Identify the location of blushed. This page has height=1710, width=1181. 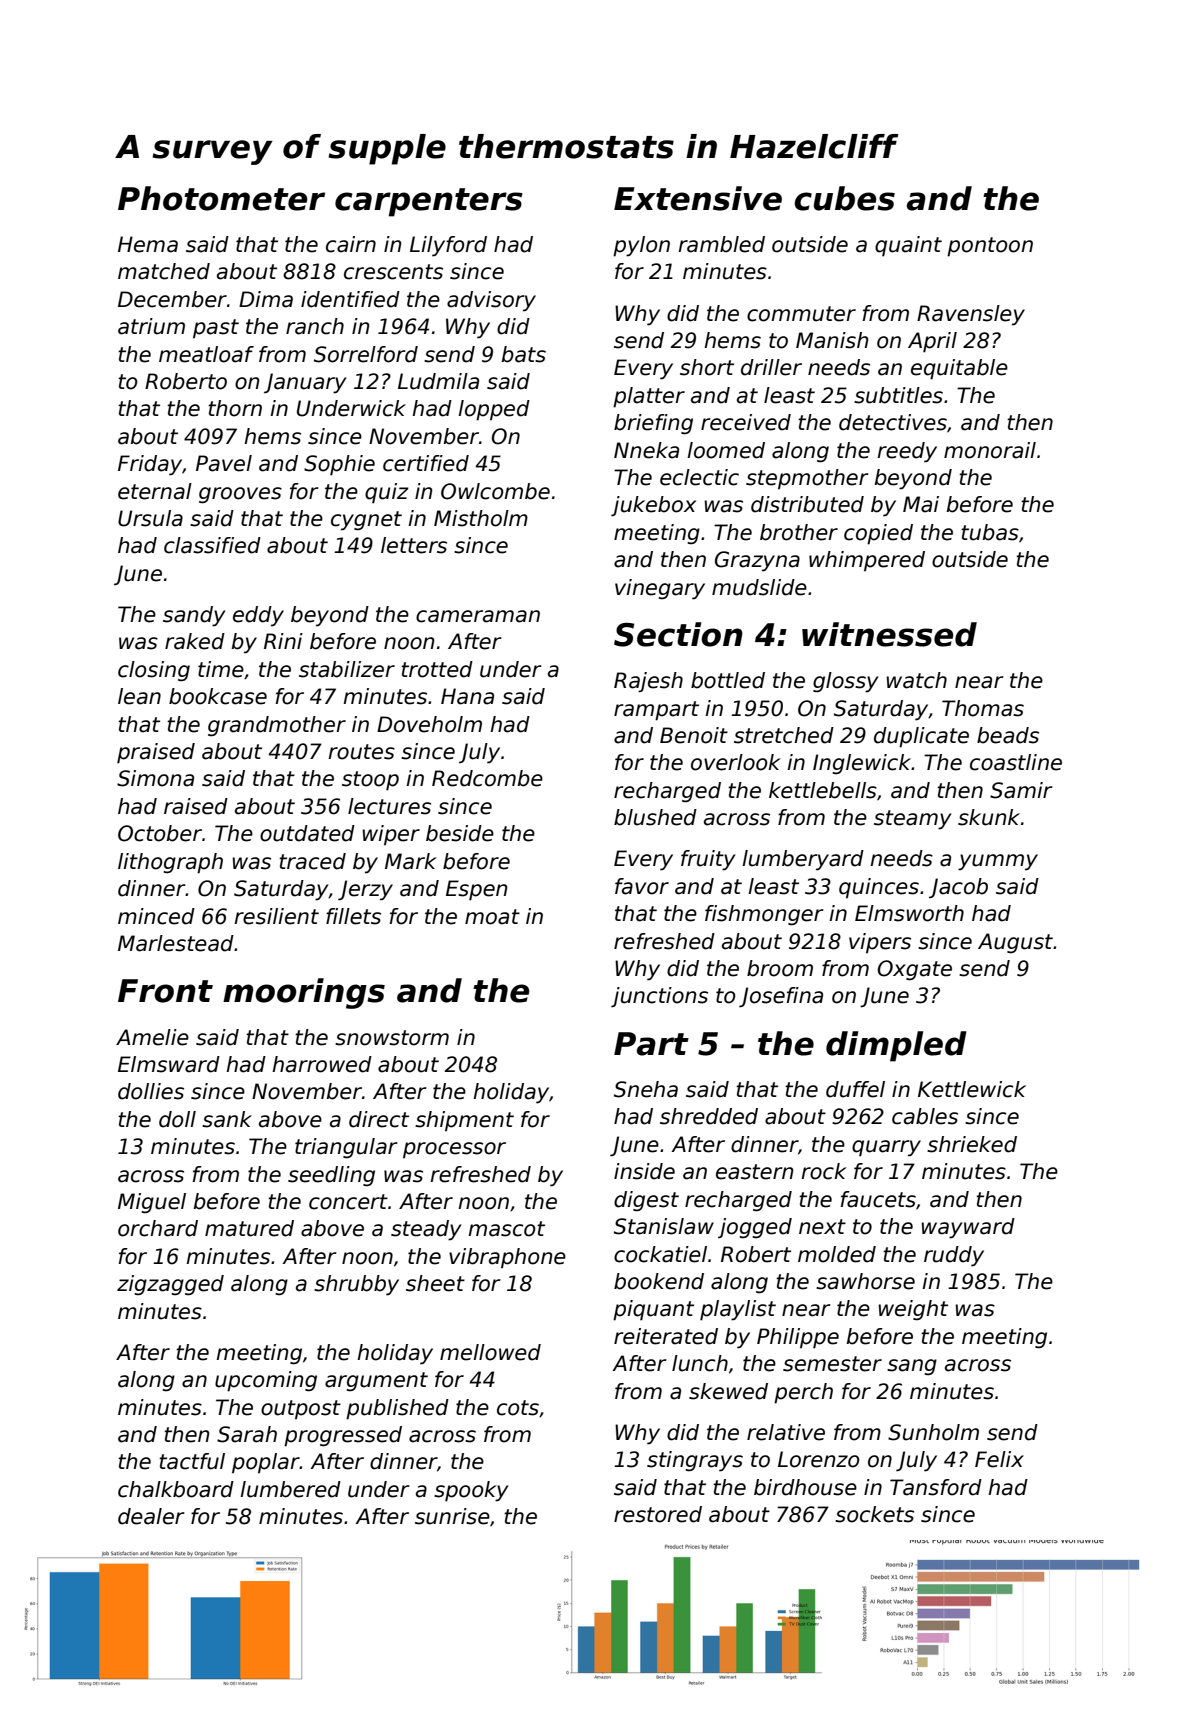
(655, 817).
